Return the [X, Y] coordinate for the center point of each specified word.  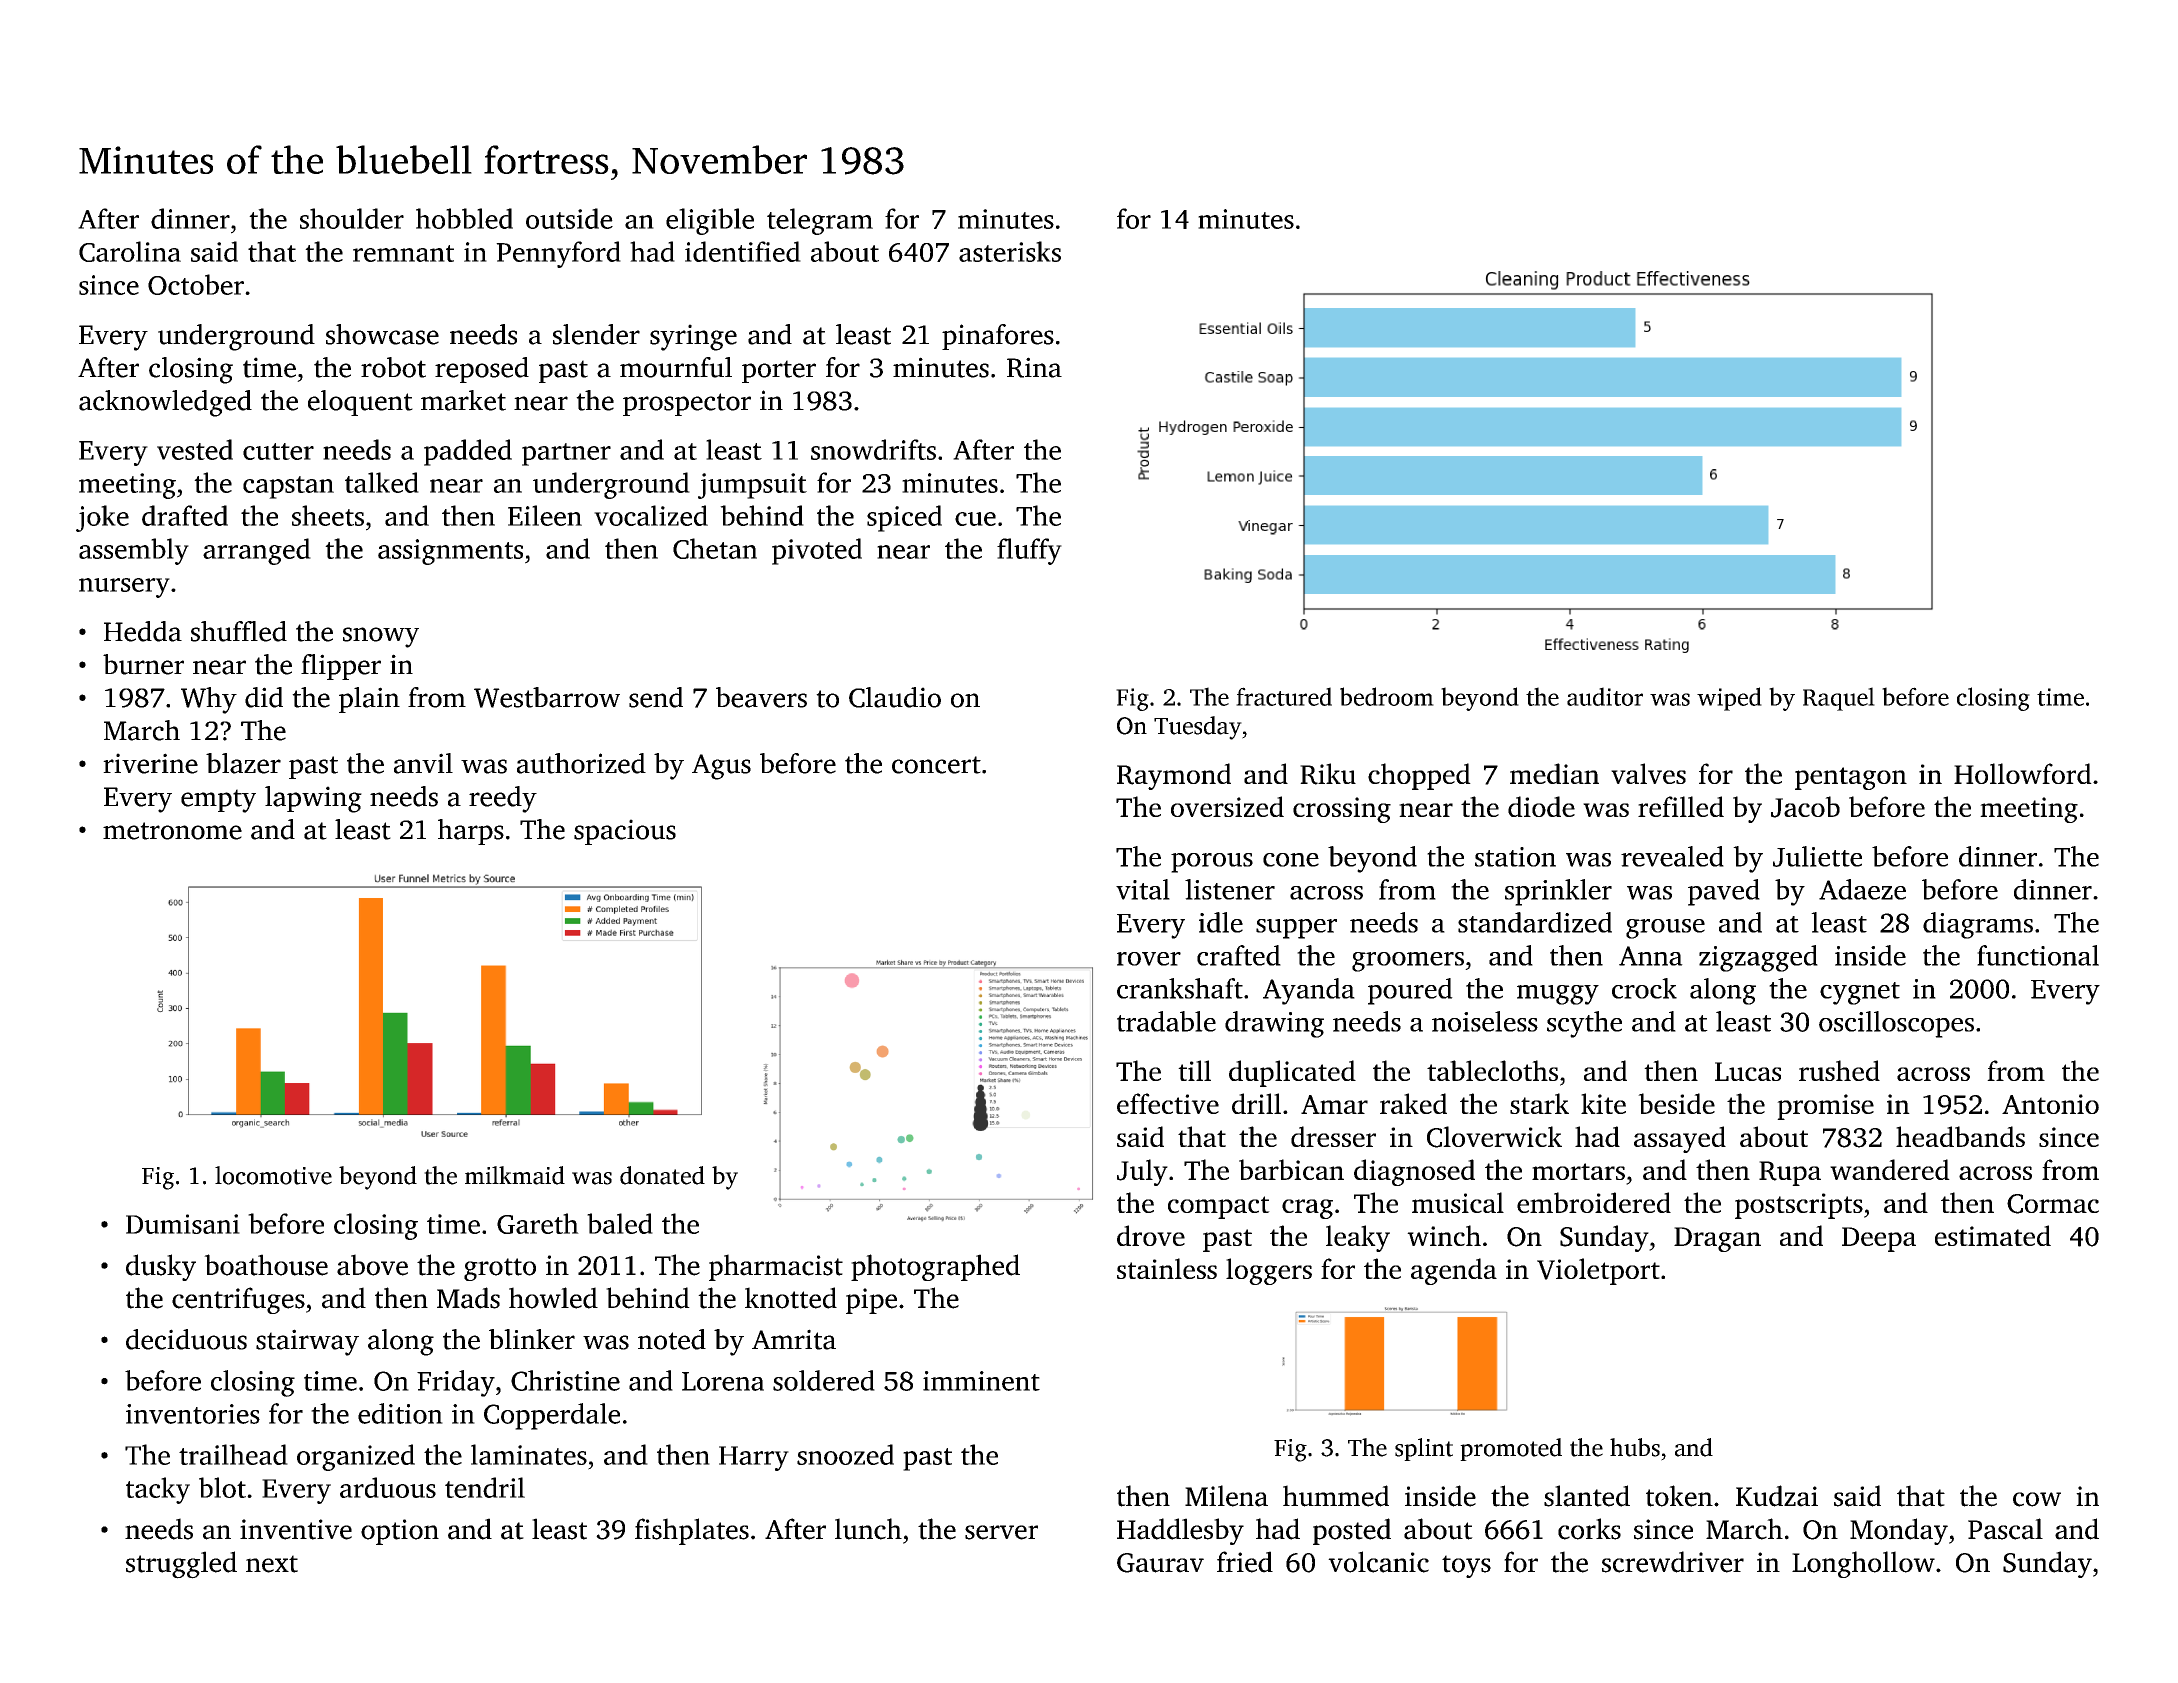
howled [553, 1298]
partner [566, 454]
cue [975, 519]
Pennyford [558, 254]
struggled [181, 1565]
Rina [1034, 367]
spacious [625, 832]
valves [1648, 773]
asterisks [1010, 251]
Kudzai [1777, 1496]
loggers [1269, 1271]
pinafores [998, 337]
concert [936, 765]
